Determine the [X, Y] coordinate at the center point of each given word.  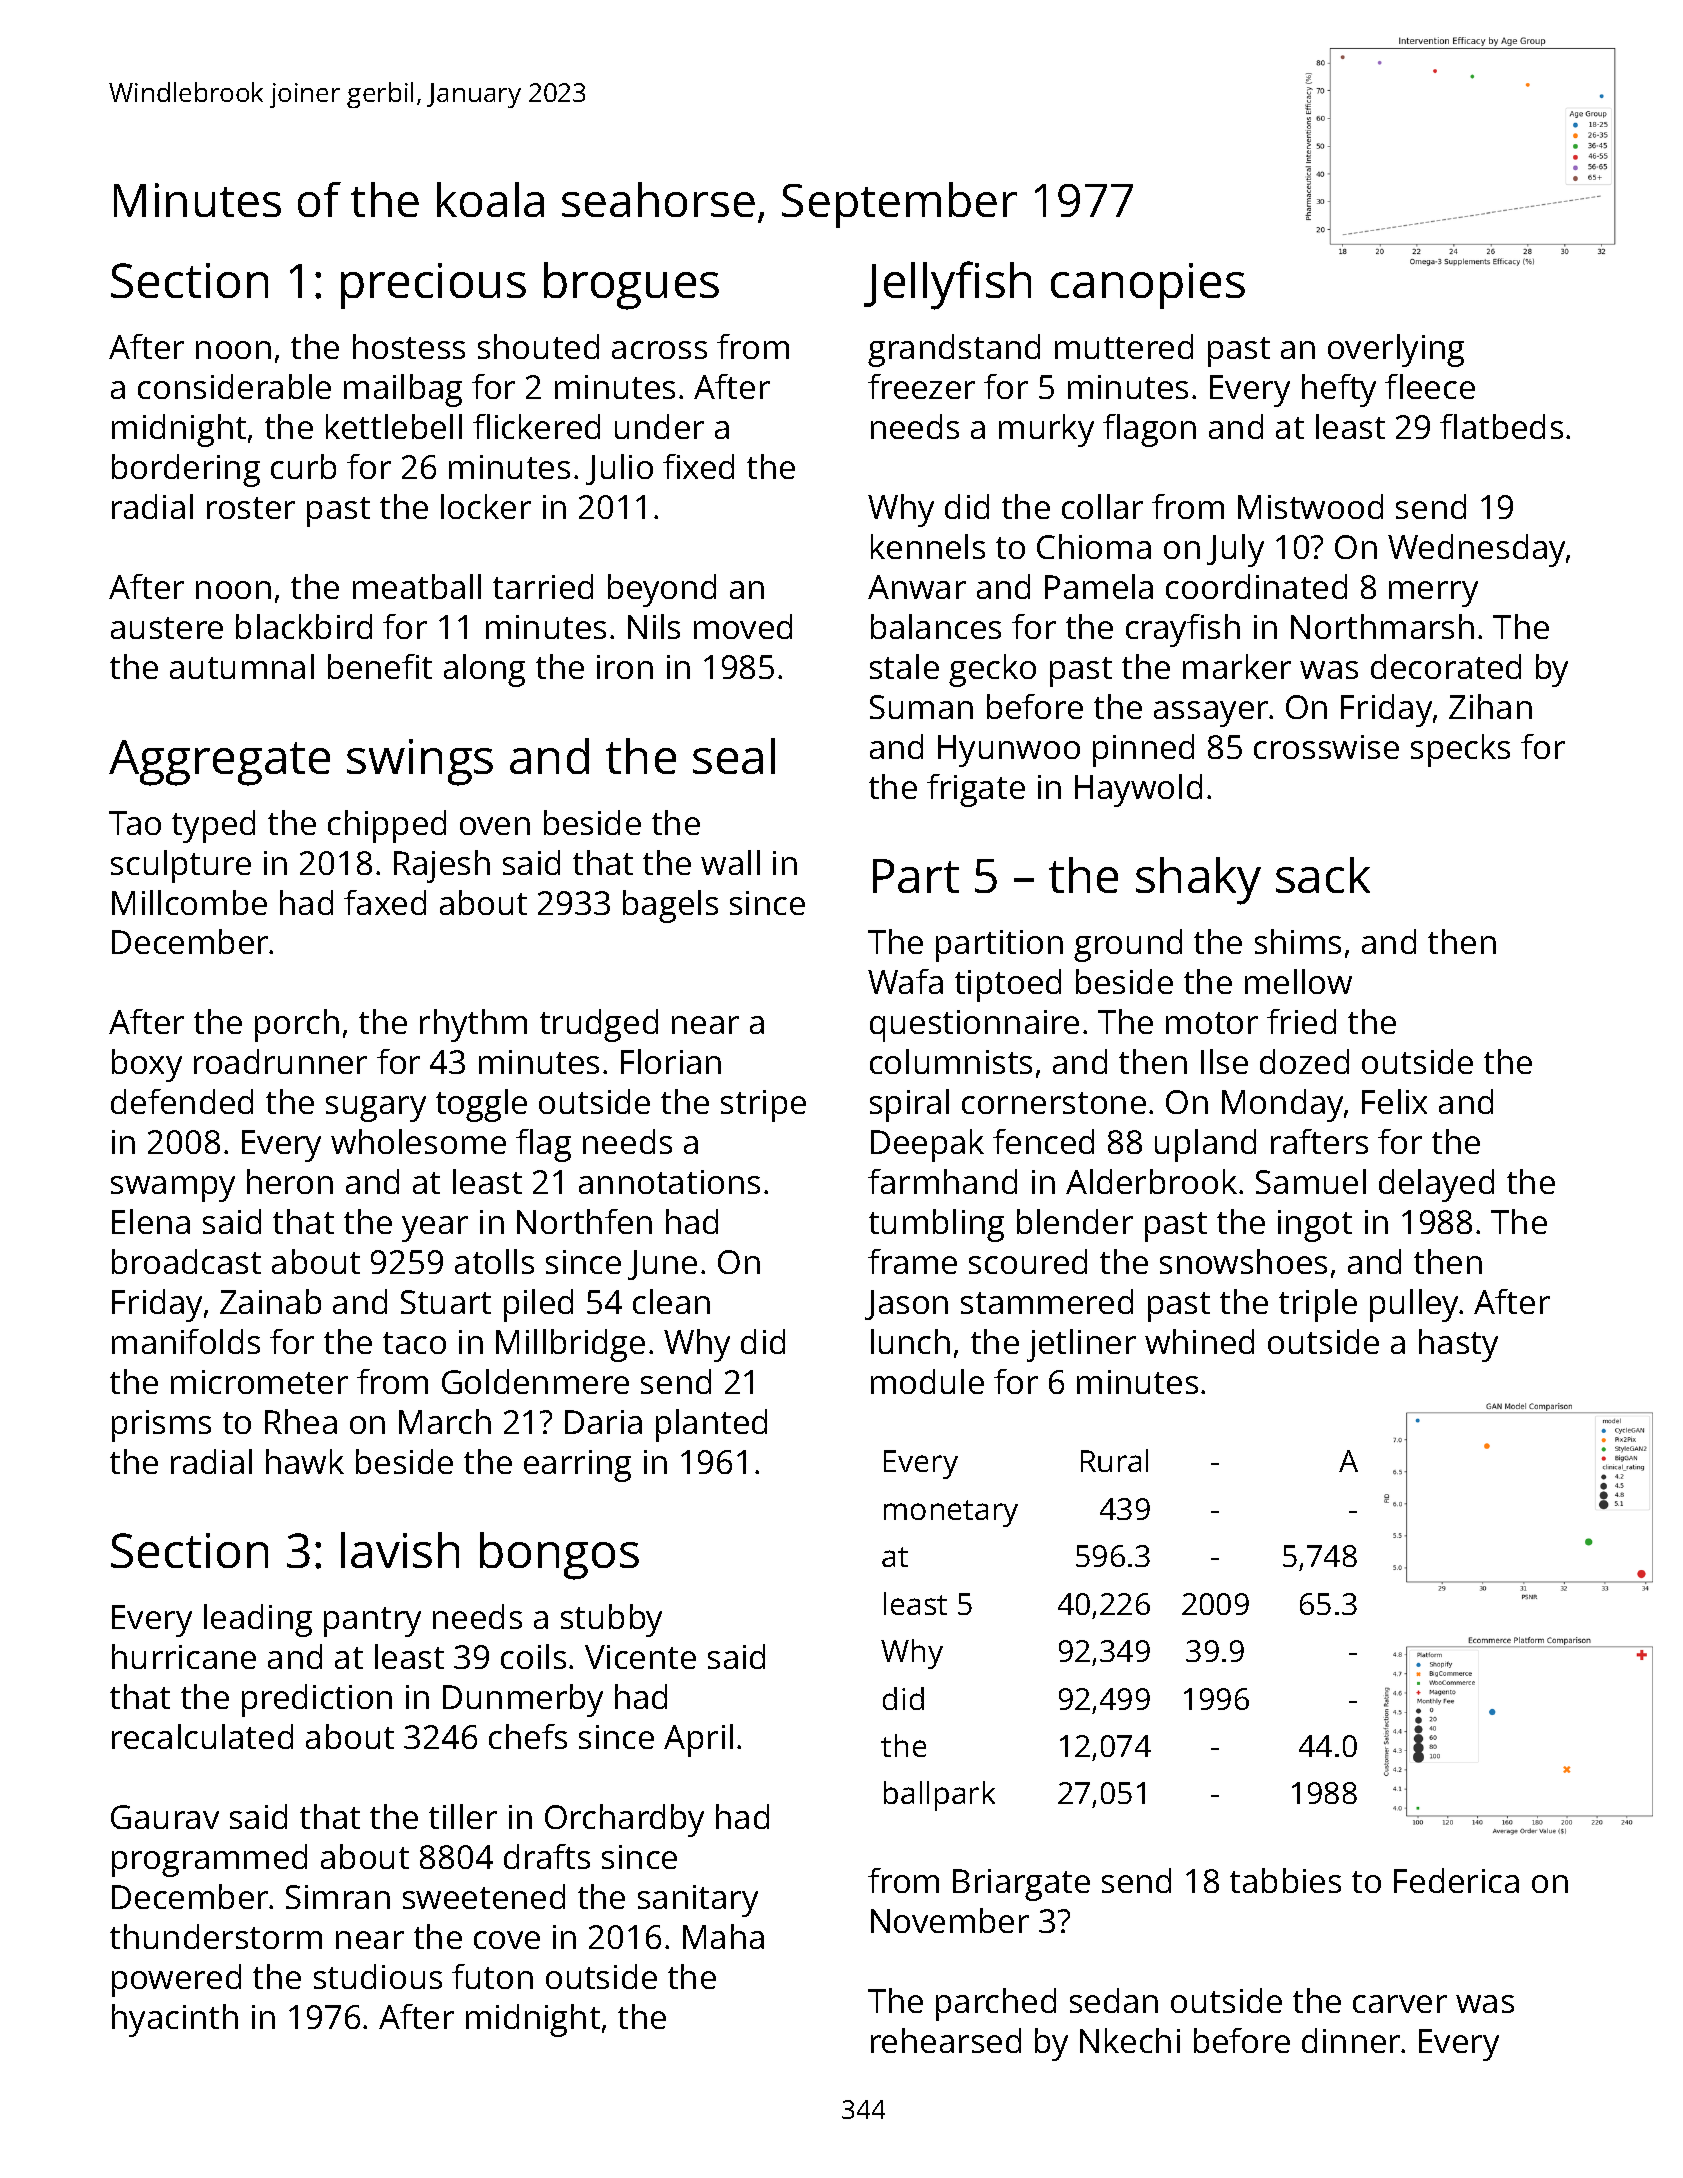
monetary [951, 1513]
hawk [305, 1461]
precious [433, 286]
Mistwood [1310, 506]
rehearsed [946, 2040]
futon [492, 1976]
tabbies [1285, 1880]
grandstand [954, 350]
